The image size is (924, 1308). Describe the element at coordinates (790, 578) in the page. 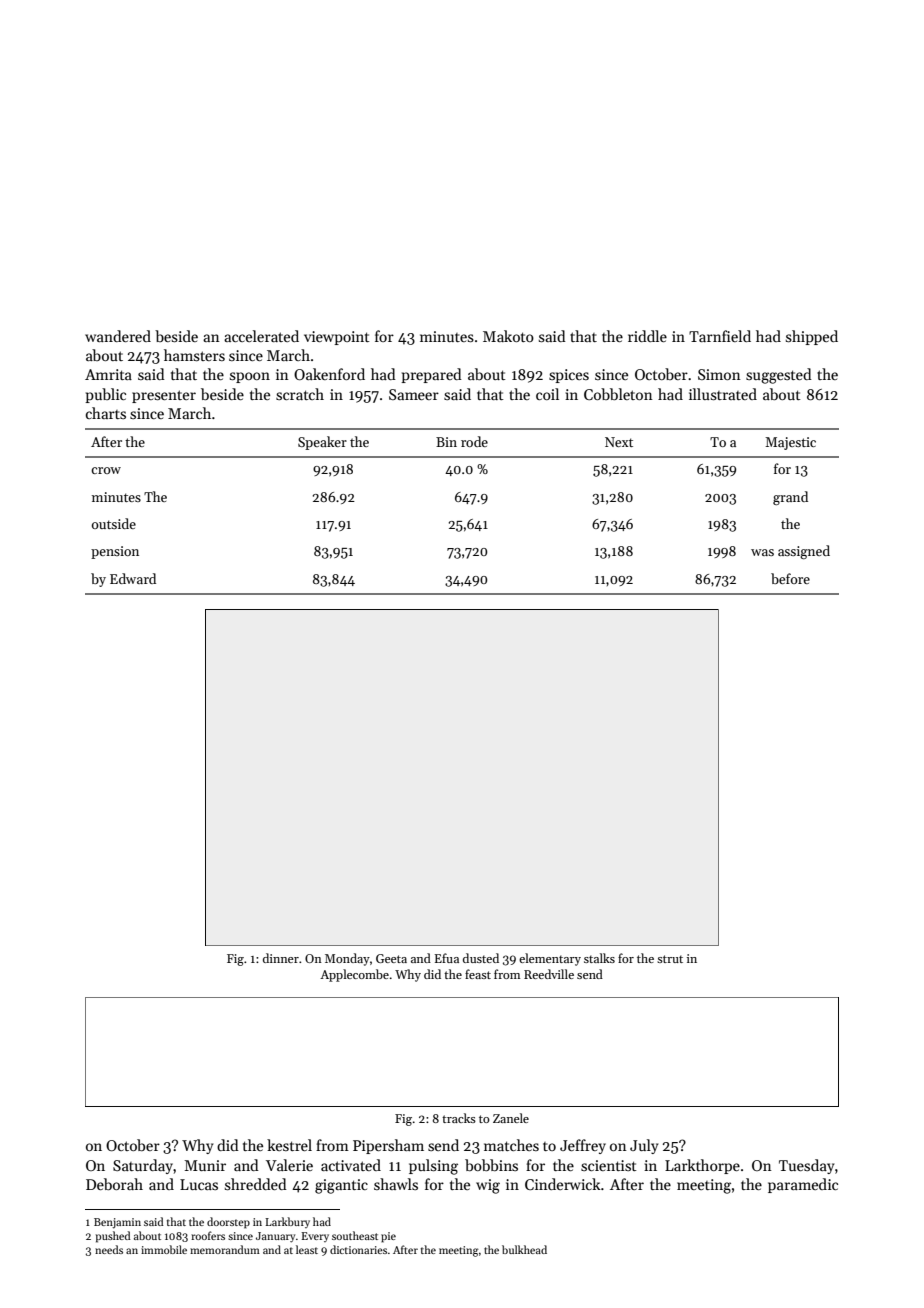

I see `before` at that location.
